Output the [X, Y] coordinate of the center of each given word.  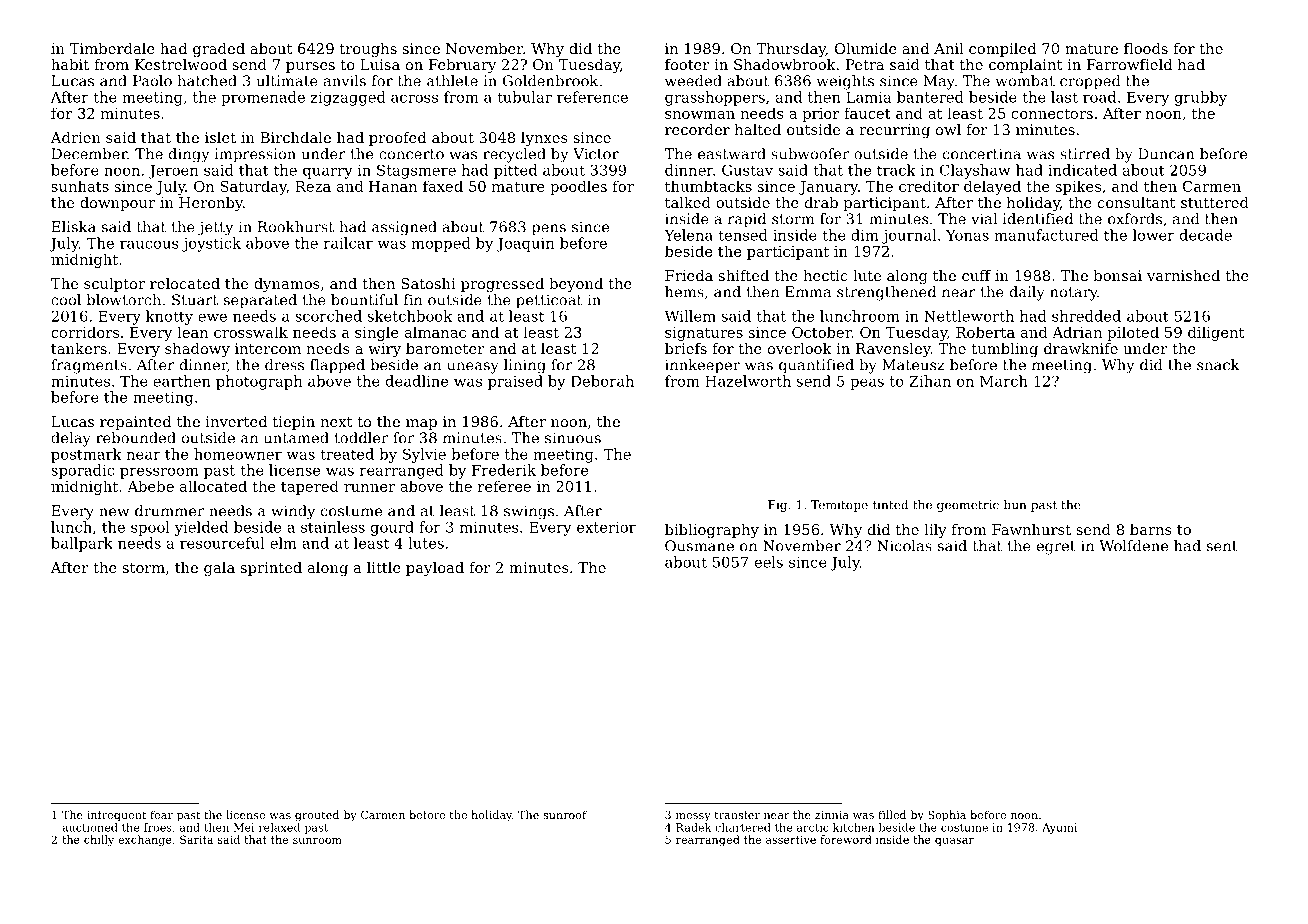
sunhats [80, 186]
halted [758, 129]
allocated [213, 486]
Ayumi [1059, 828]
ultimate [287, 81]
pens [549, 230]
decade [1206, 235]
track [896, 170]
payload [435, 569]
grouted [317, 816]
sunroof [565, 814]
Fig [777, 506]
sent [1222, 546]
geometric [968, 506]
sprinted [271, 569]
